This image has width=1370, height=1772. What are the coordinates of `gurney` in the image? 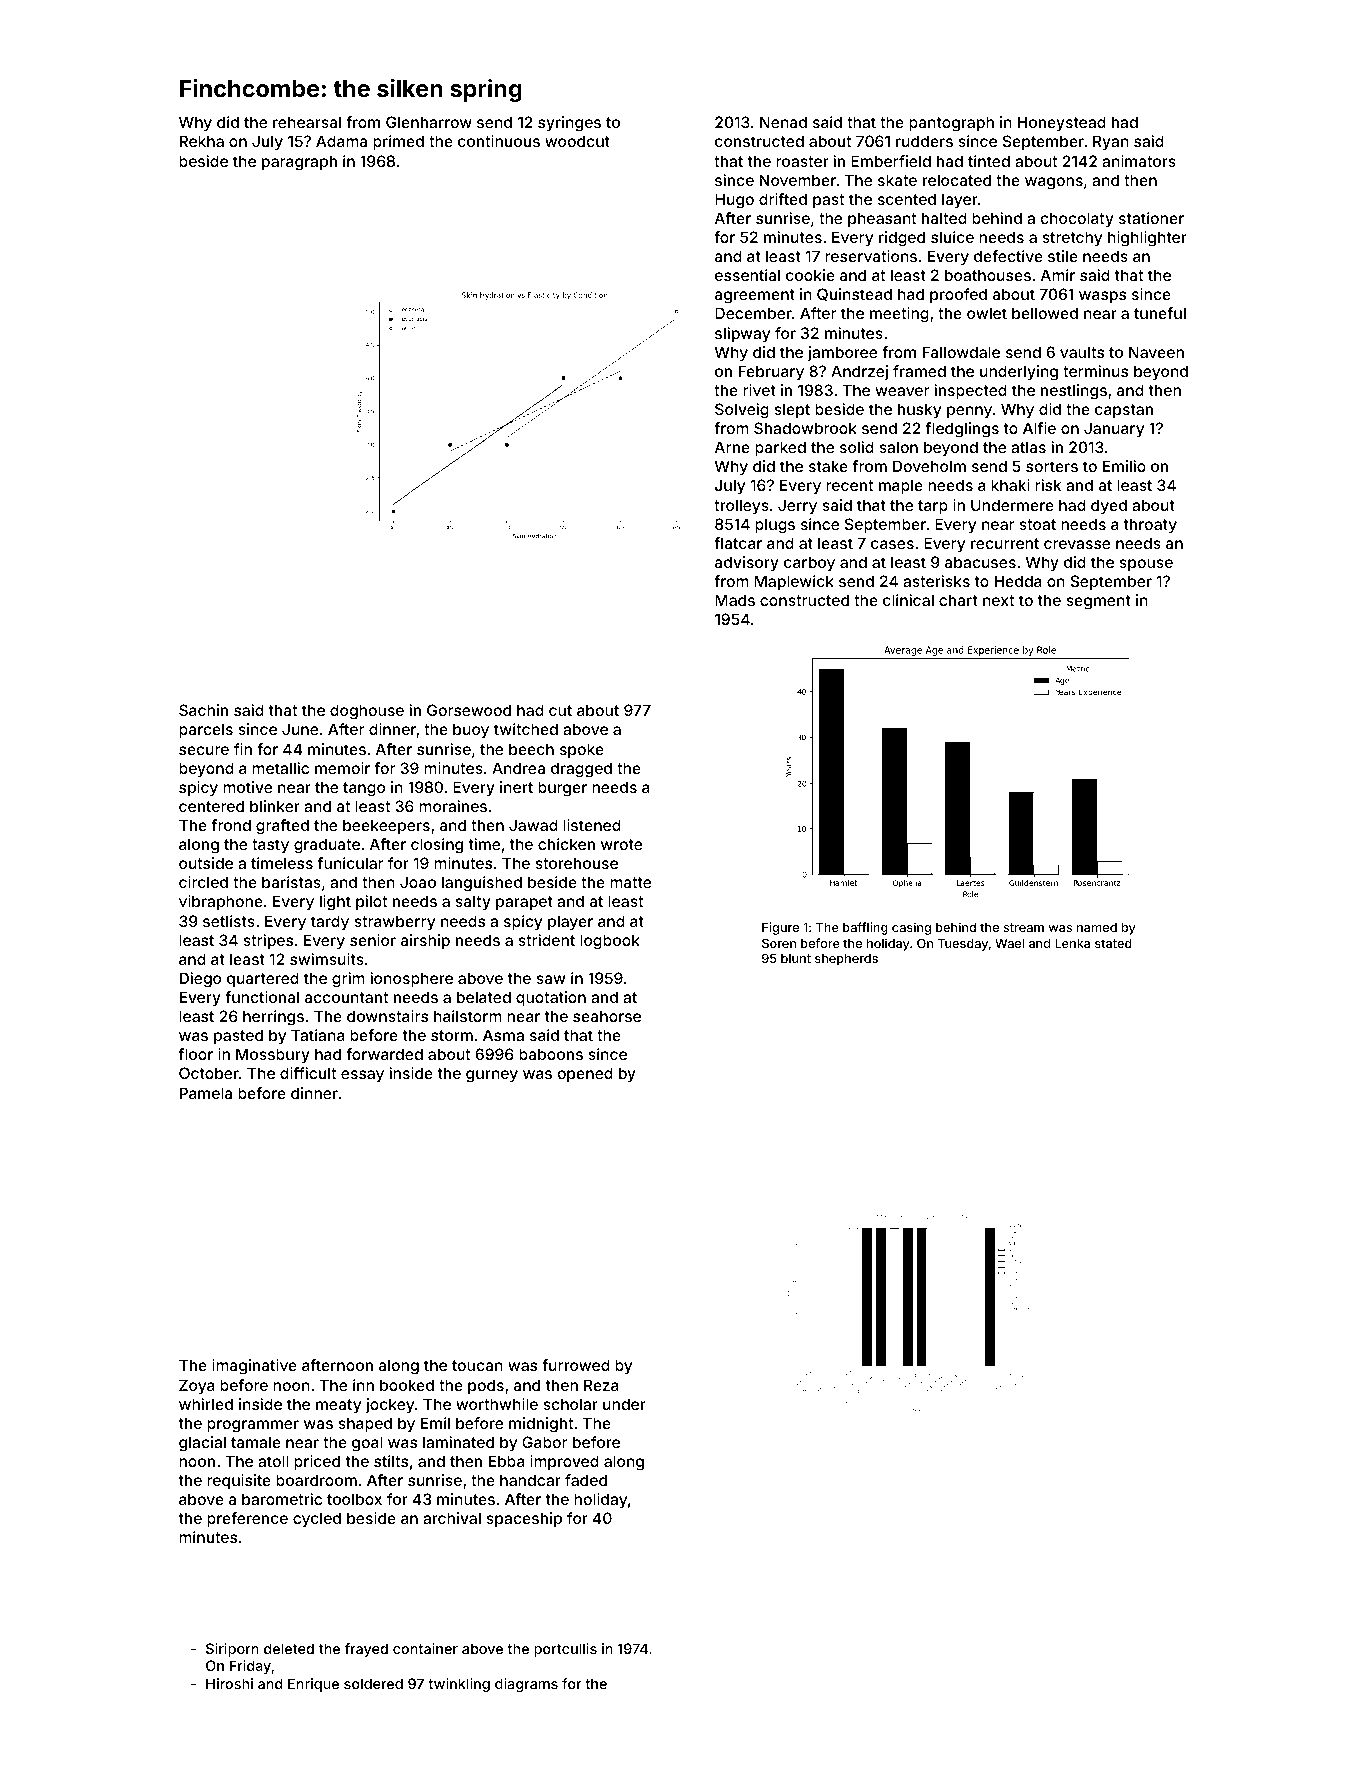 It's located at (492, 1076).
